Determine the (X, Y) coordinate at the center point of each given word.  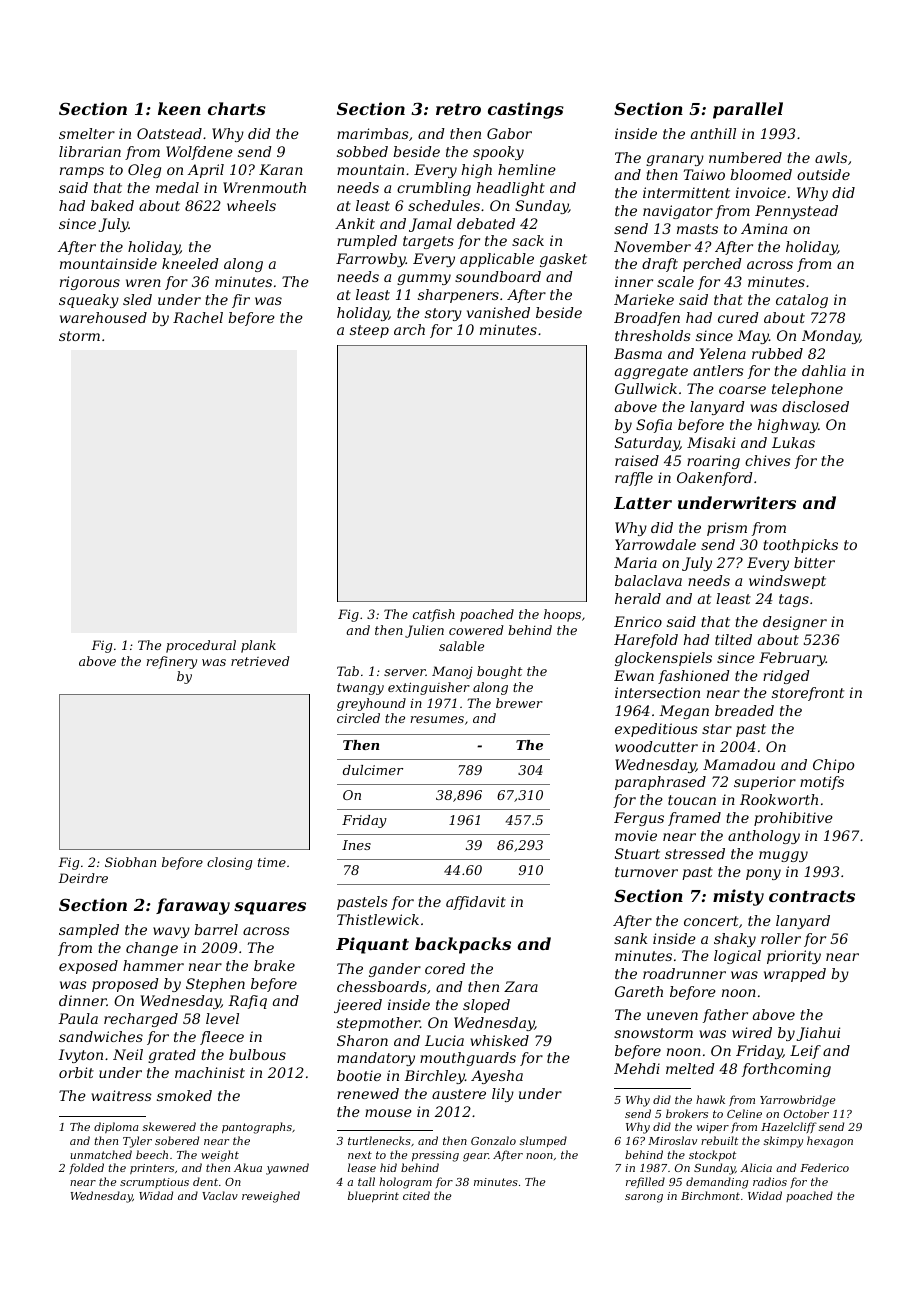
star (717, 729)
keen (179, 108)
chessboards (382, 986)
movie (636, 835)
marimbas (373, 133)
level (222, 1018)
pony (763, 874)
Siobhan (130, 862)
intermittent (686, 192)
